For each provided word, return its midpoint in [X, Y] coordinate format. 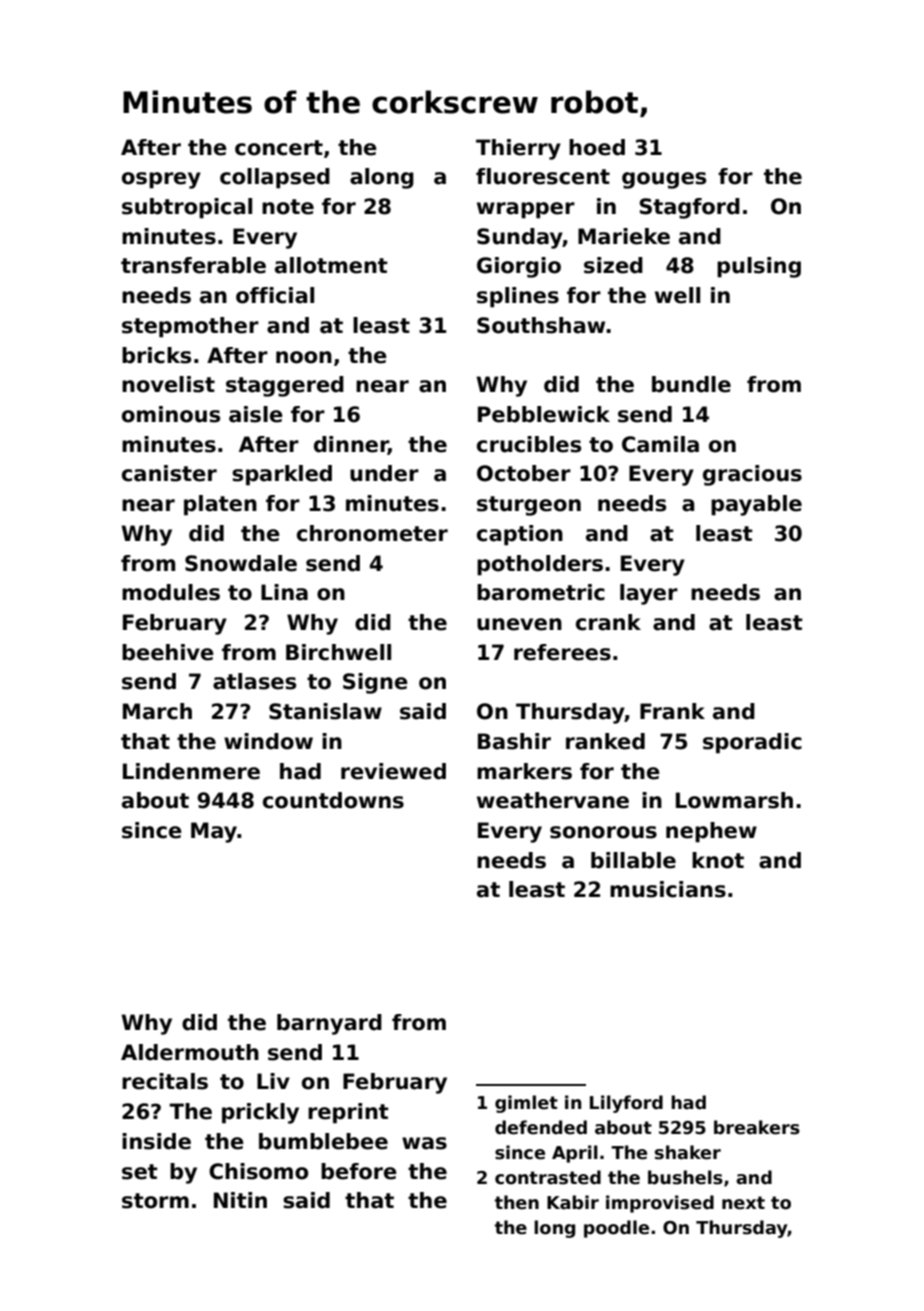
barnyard [329, 1024]
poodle [616, 1229]
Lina [284, 592]
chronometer [372, 533]
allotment [331, 265]
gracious [752, 475]
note [288, 207]
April [575, 1154]
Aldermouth [190, 1052]
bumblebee [323, 1141]
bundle [691, 384]
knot [718, 860]
